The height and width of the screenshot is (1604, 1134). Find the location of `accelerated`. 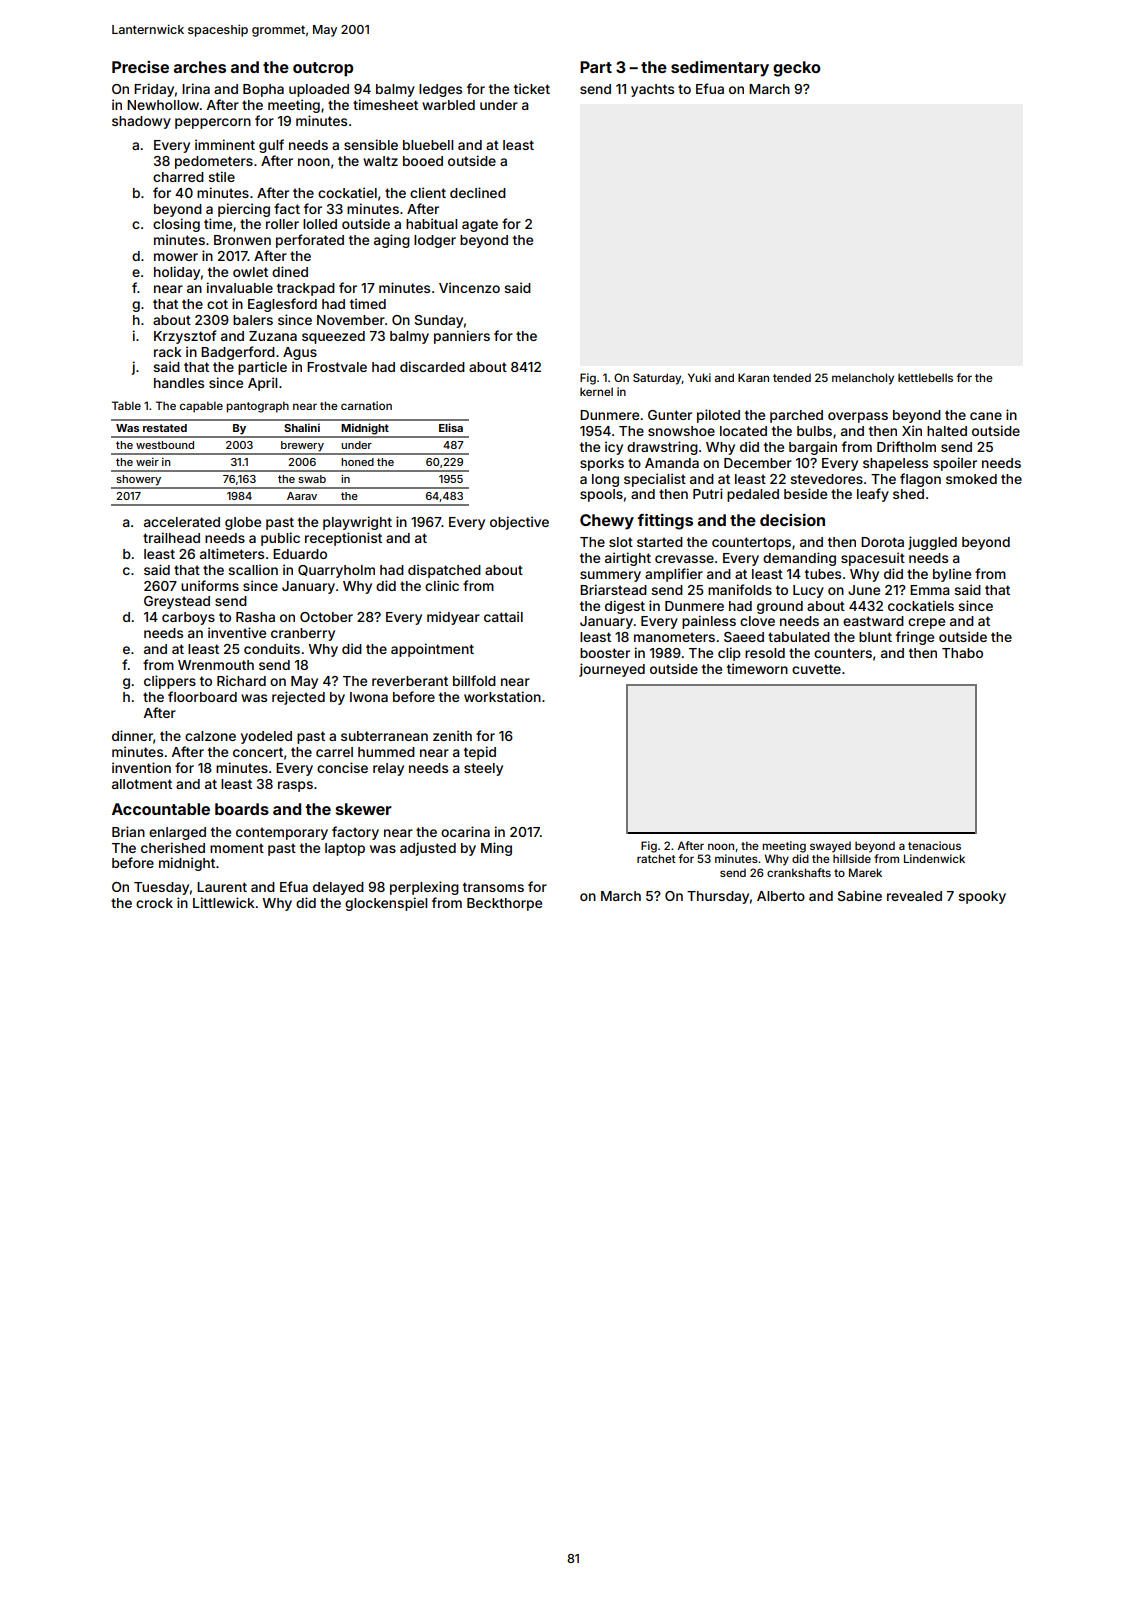

accelerated is located at coordinates (182, 522).
